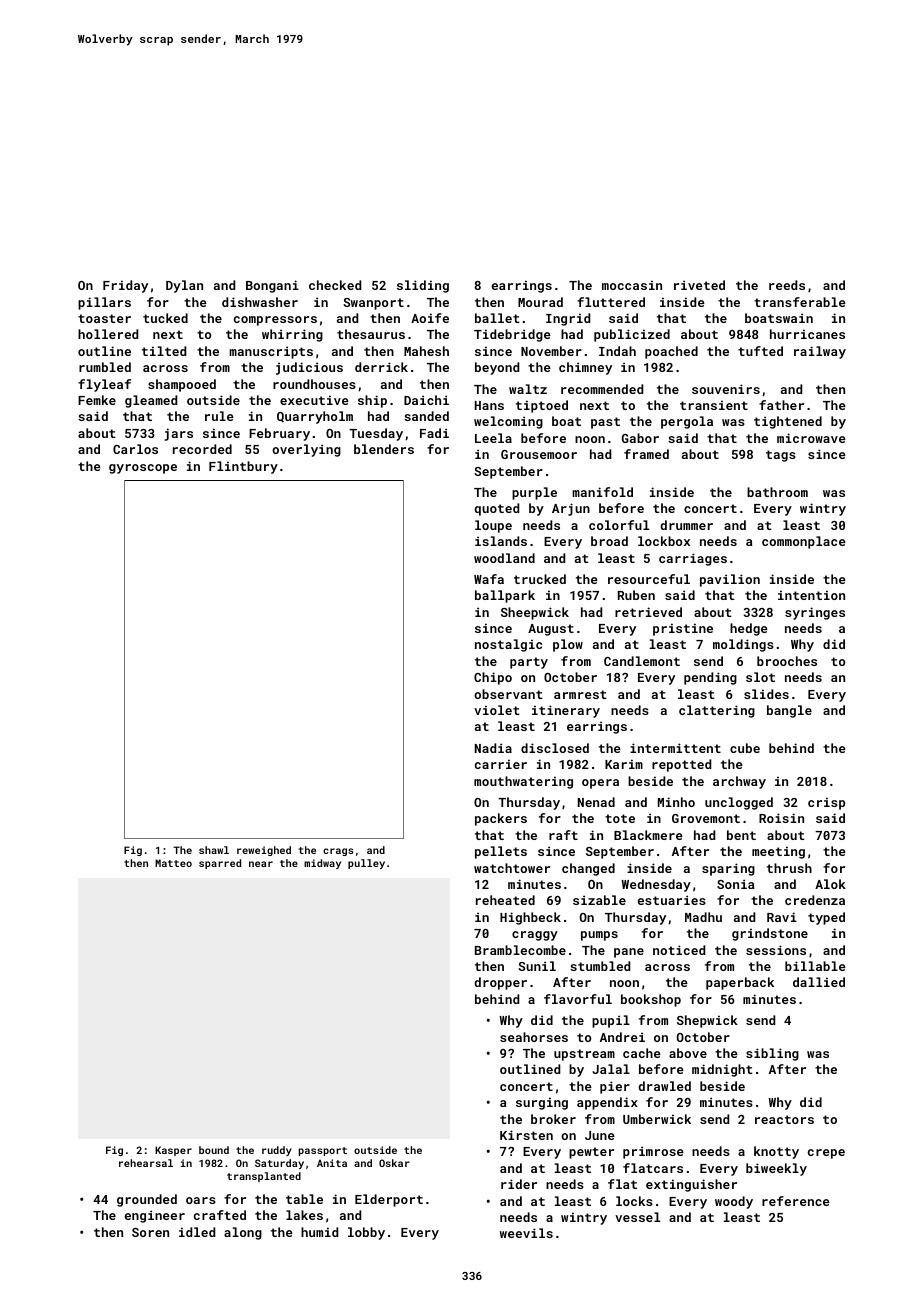 The image size is (924, 1308). What do you see at coordinates (197, 1232) in the screenshot?
I see `idled` at bounding box center [197, 1232].
